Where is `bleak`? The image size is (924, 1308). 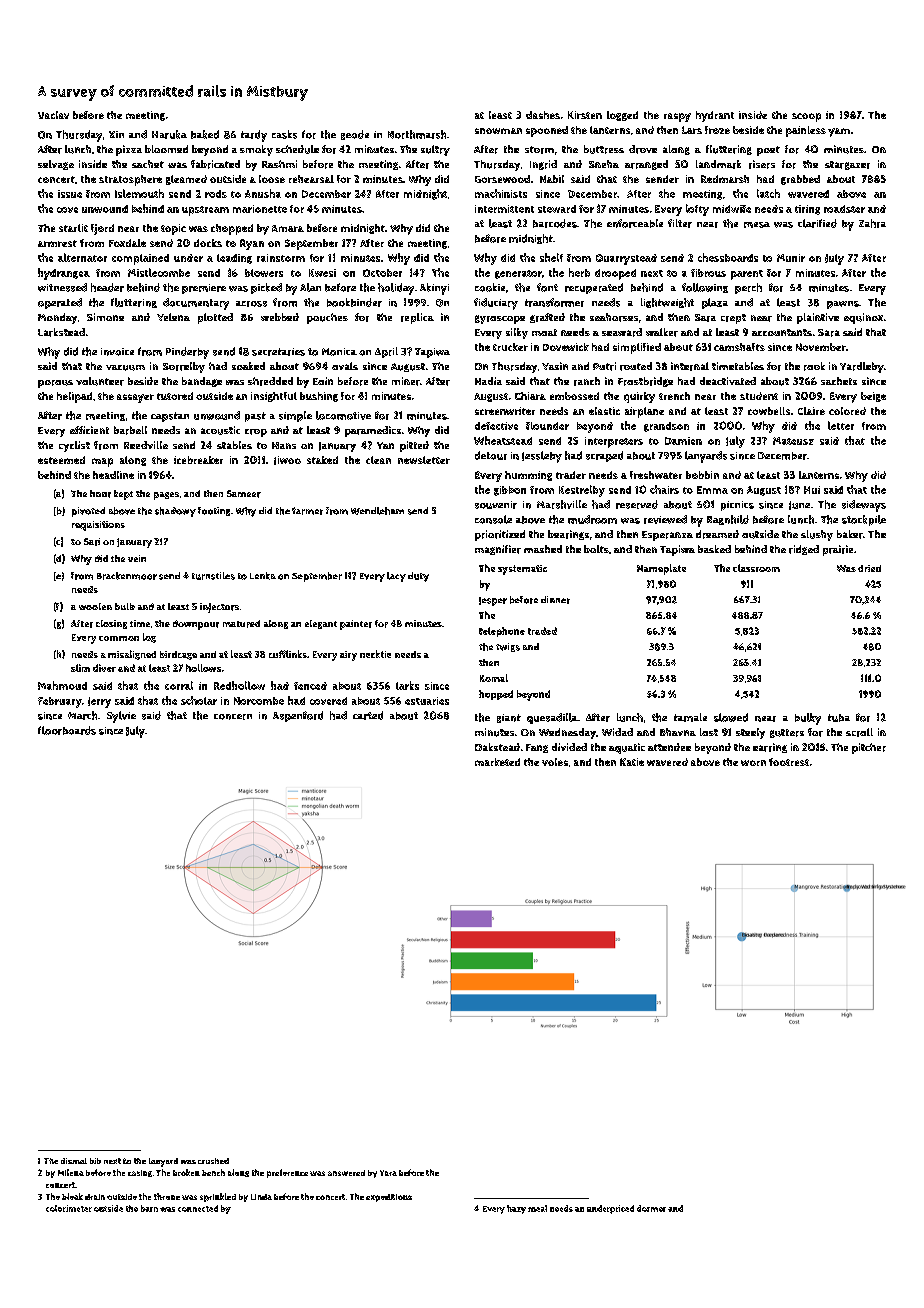 bleak is located at coordinates (72, 1196).
